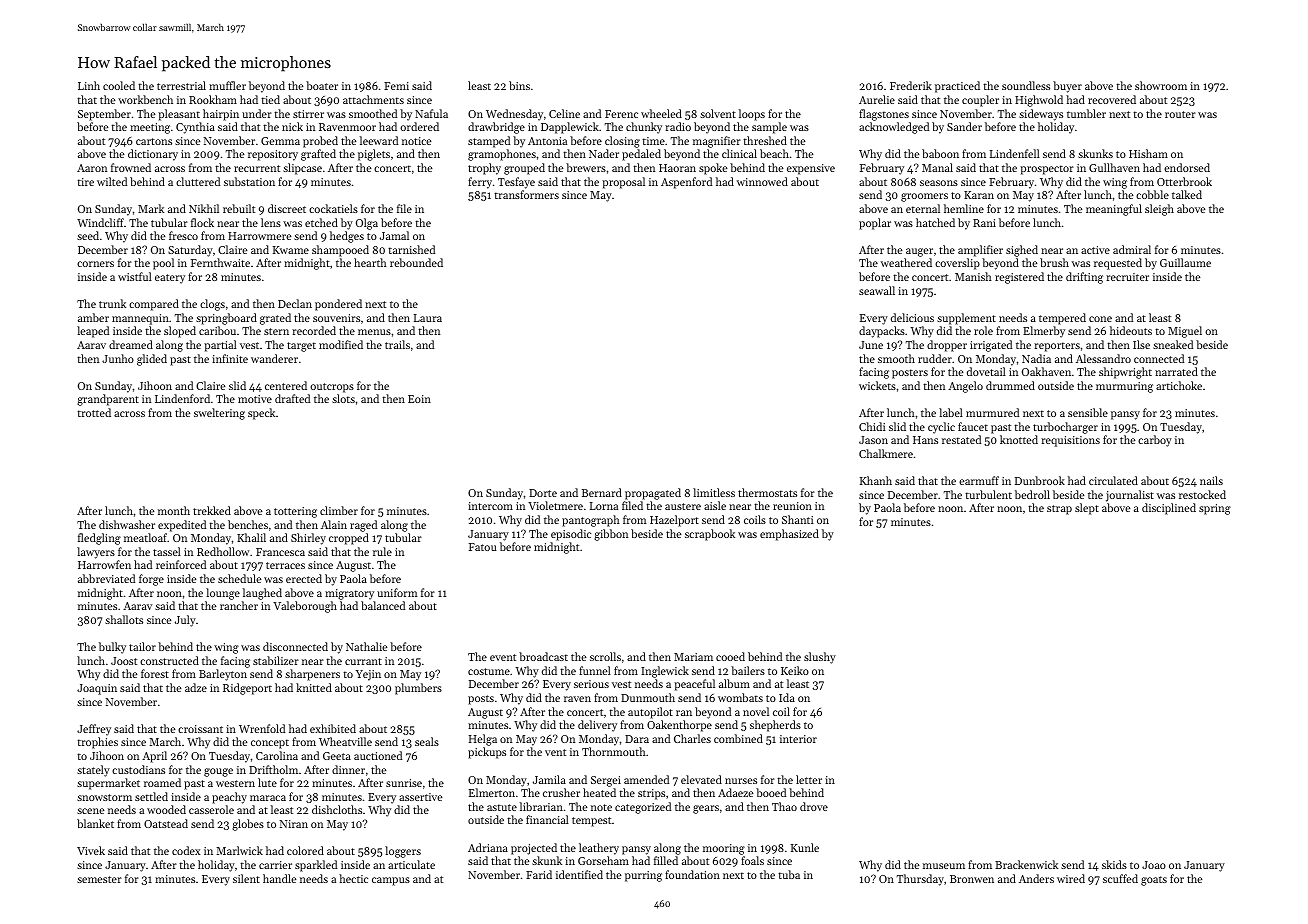  I want to click on emphasized, so click(789, 535).
